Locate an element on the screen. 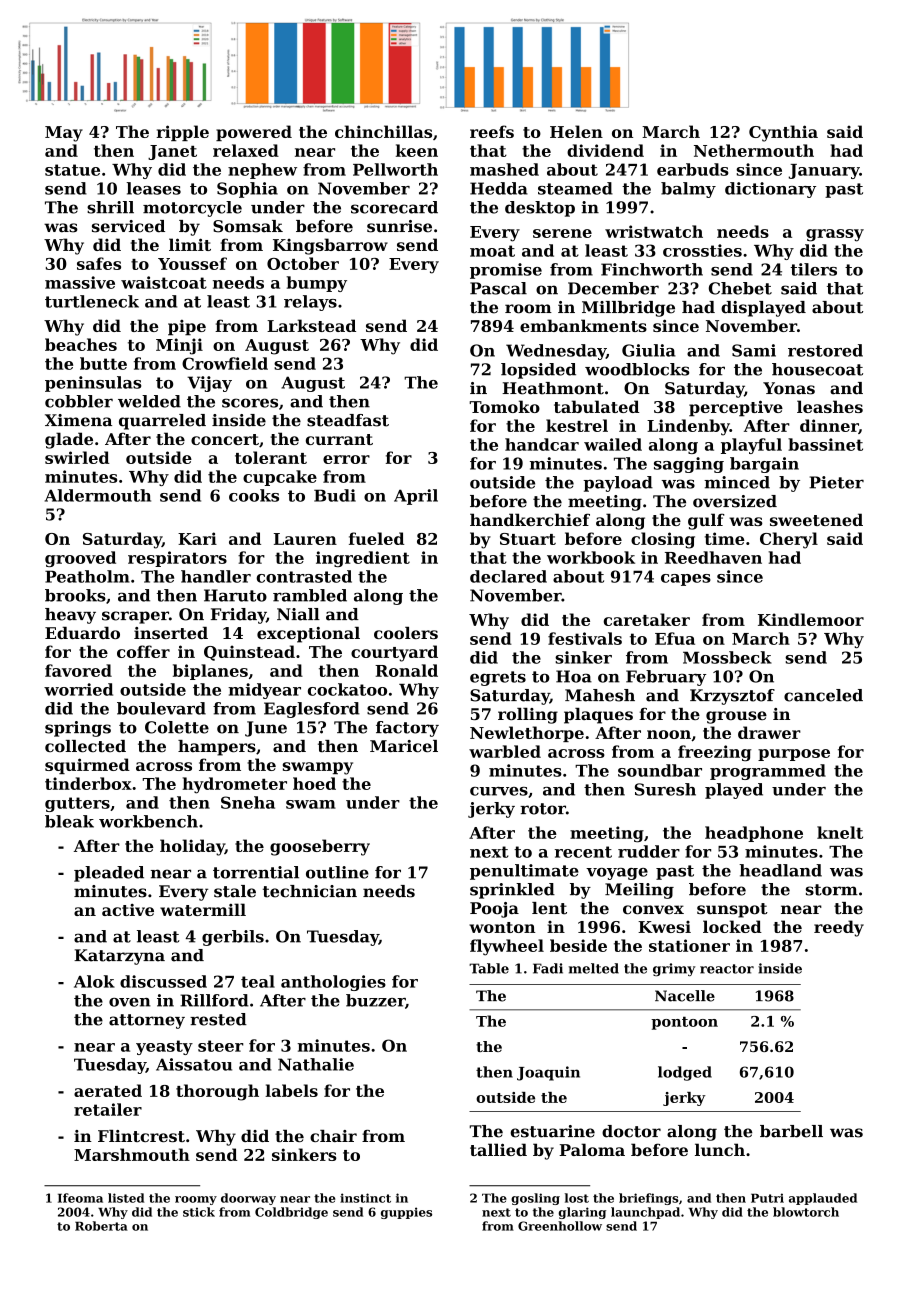 The width and height of the screenshot is (908, 1316). blowtorch is located at coordinates (806, 1212).
